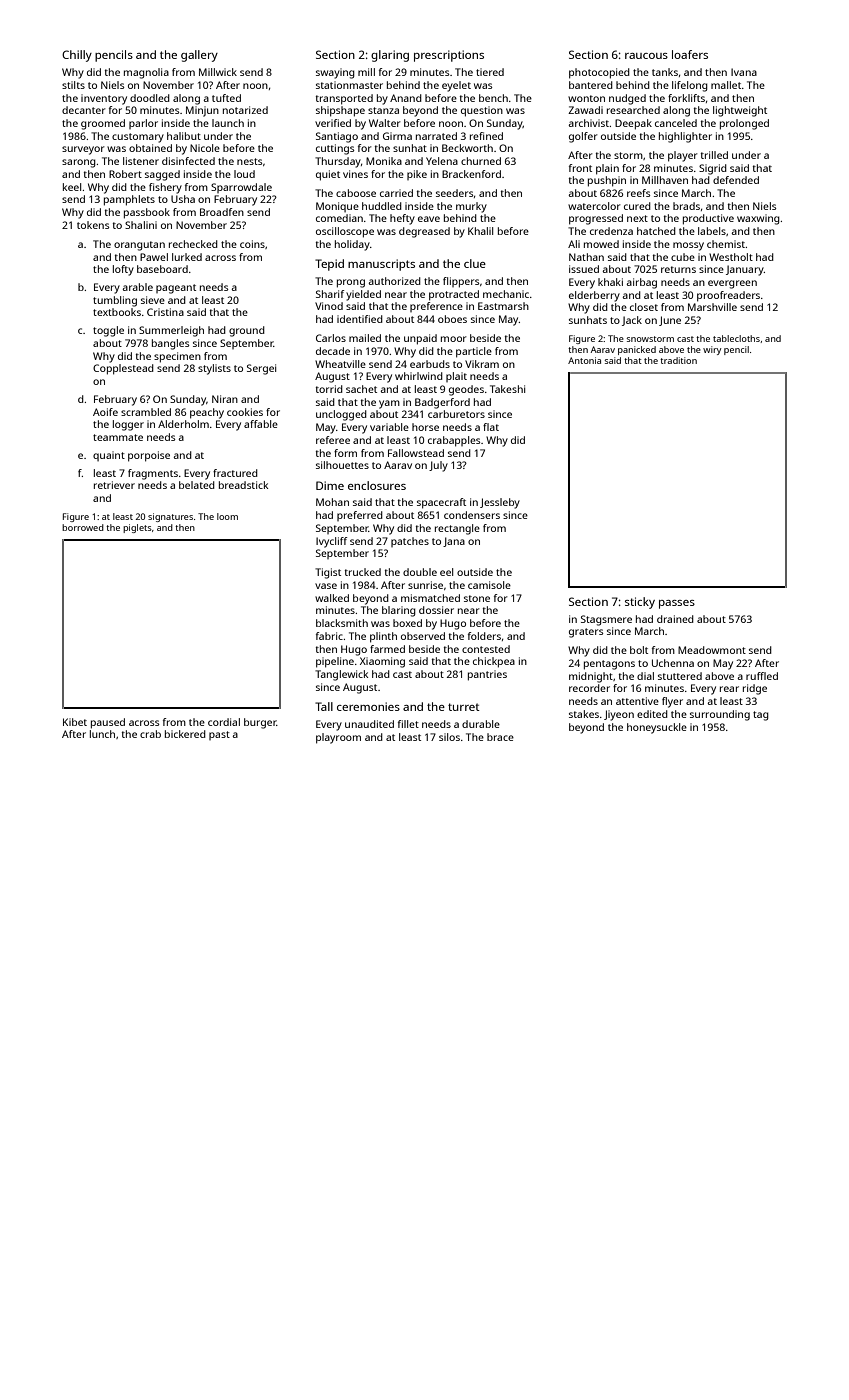 The height and width of the screenshot is (1400, 849). Describe the element at coordinates (154, 257) in the screenshot. I see `Pawel` at that location.
